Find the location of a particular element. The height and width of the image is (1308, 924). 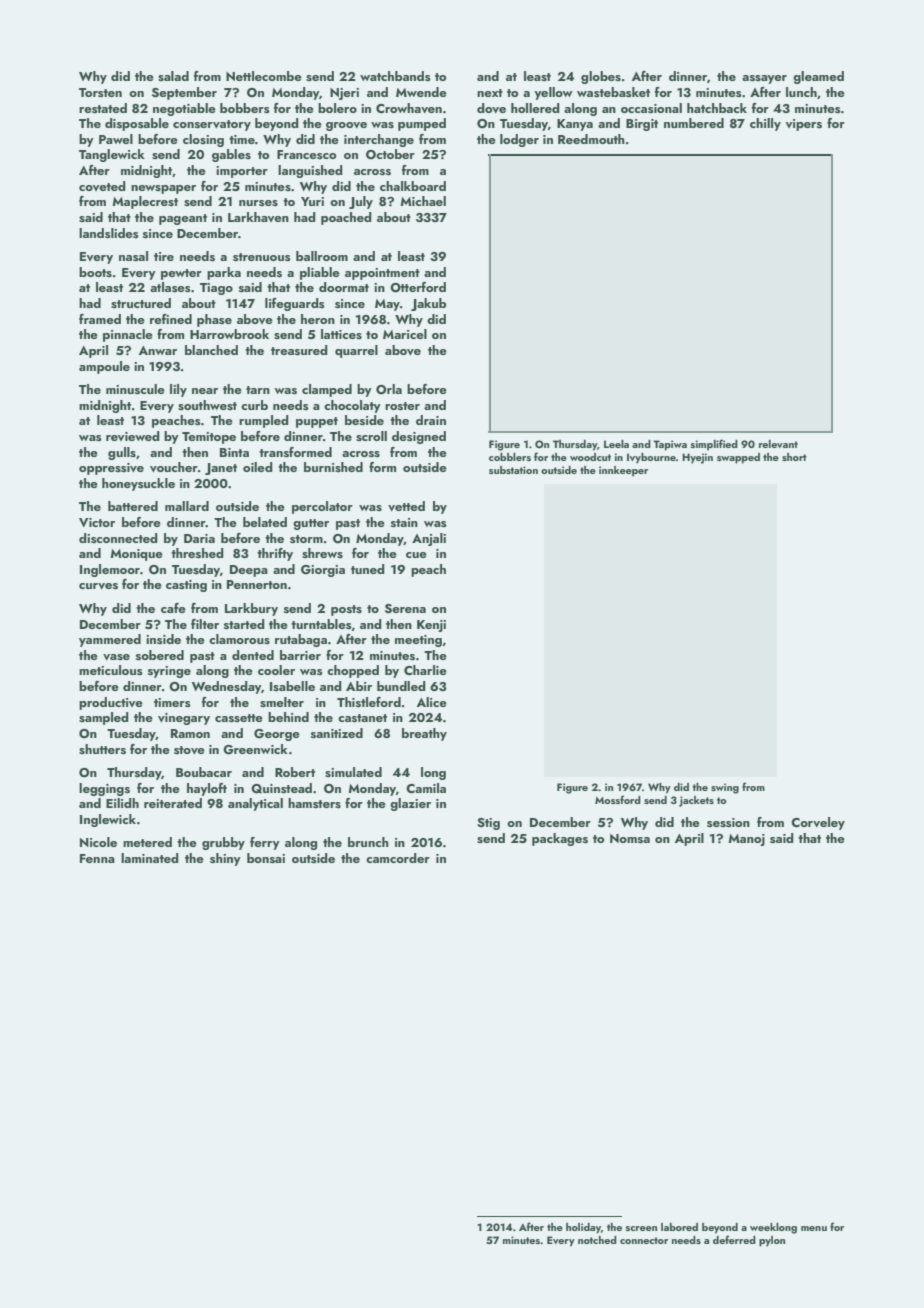

drain is located at coordinates (431, 420).
